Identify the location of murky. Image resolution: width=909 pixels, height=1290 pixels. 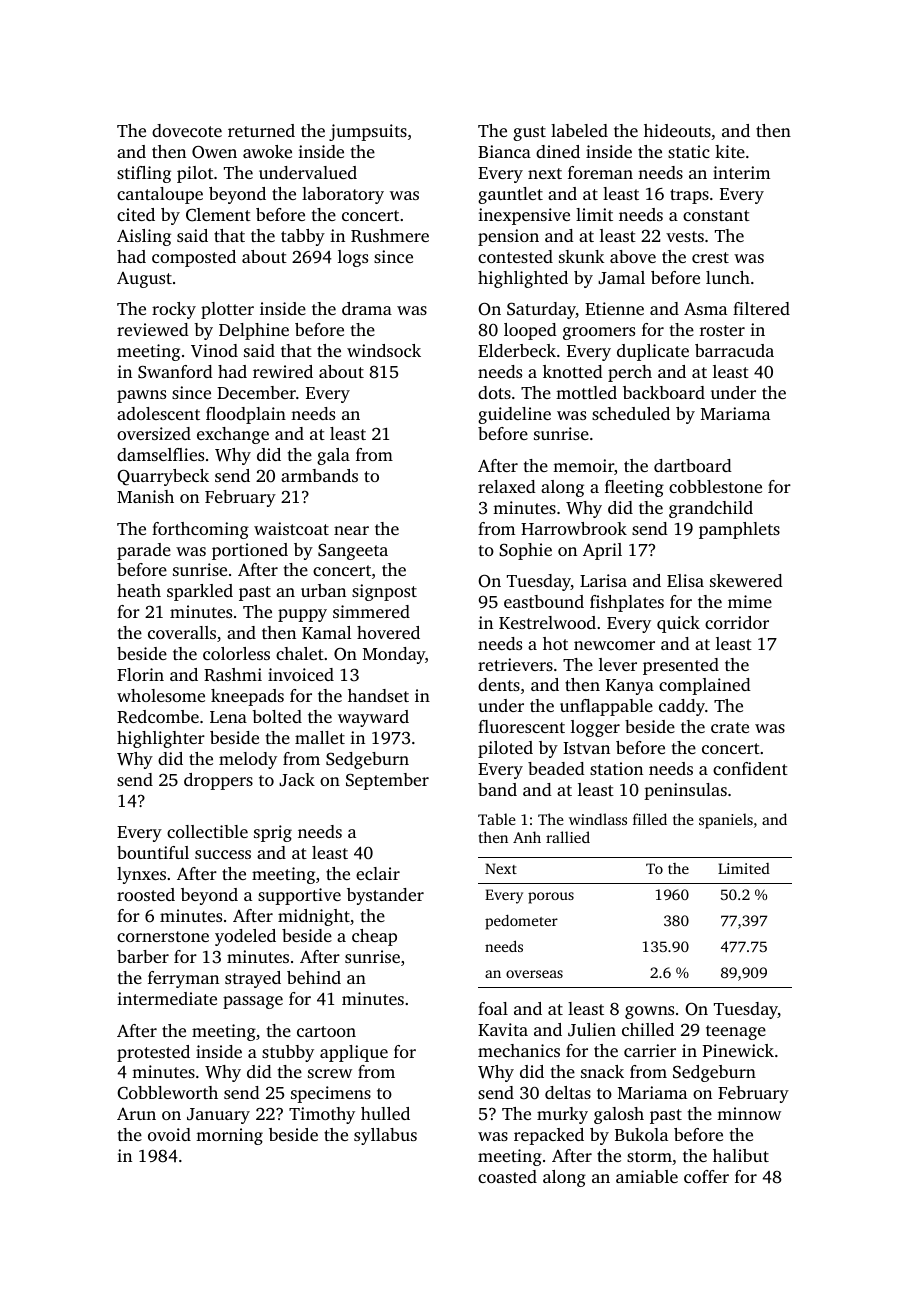
(562, 1115).
